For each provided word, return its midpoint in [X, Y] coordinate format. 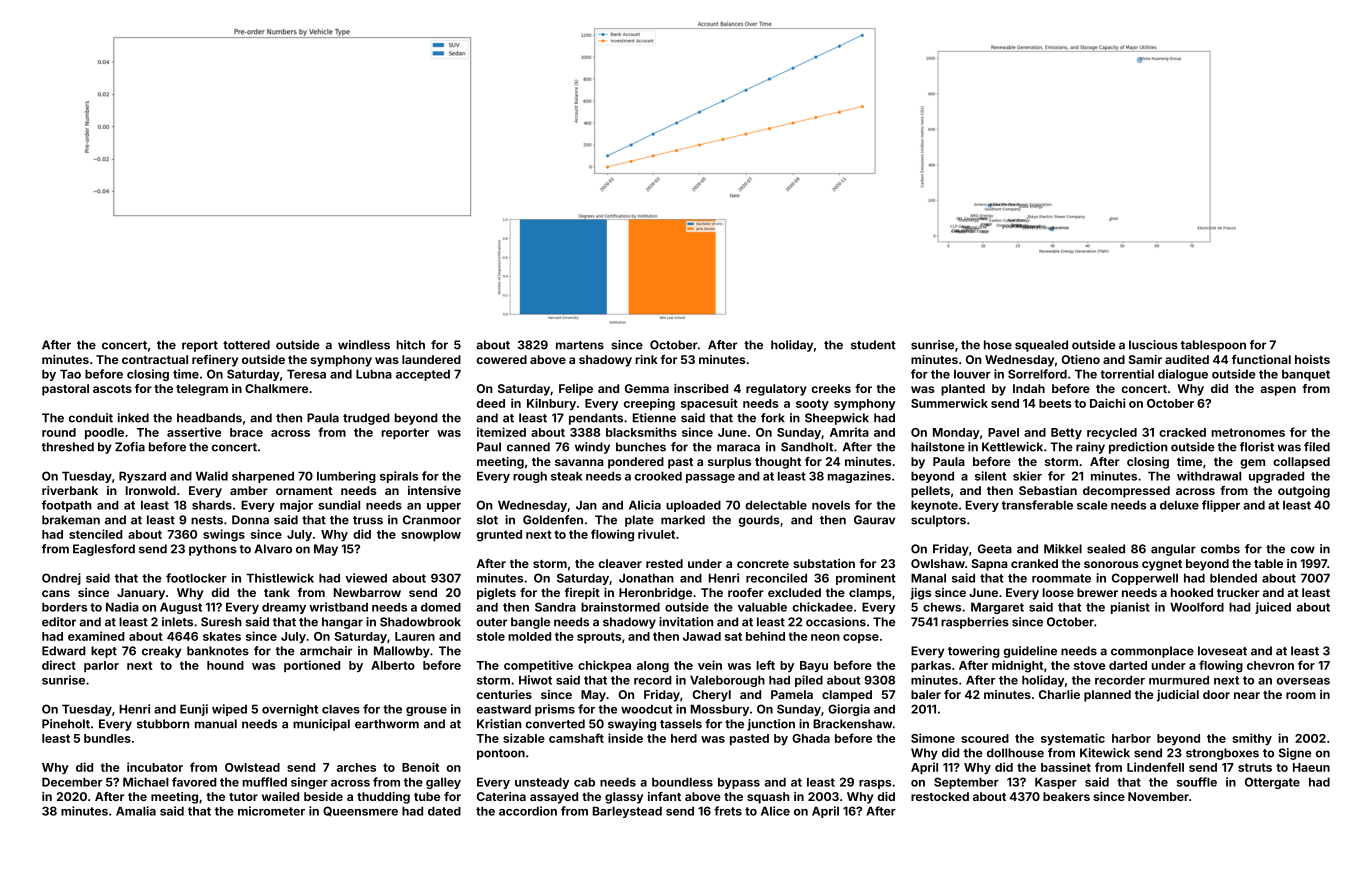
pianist [1130, 608]
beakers [1066, 796]
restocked [940, 796]
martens [580, 345]
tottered [246, 345]
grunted [499, 536]
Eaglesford [104, 550]
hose [998, 345]
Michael [146, 782]
